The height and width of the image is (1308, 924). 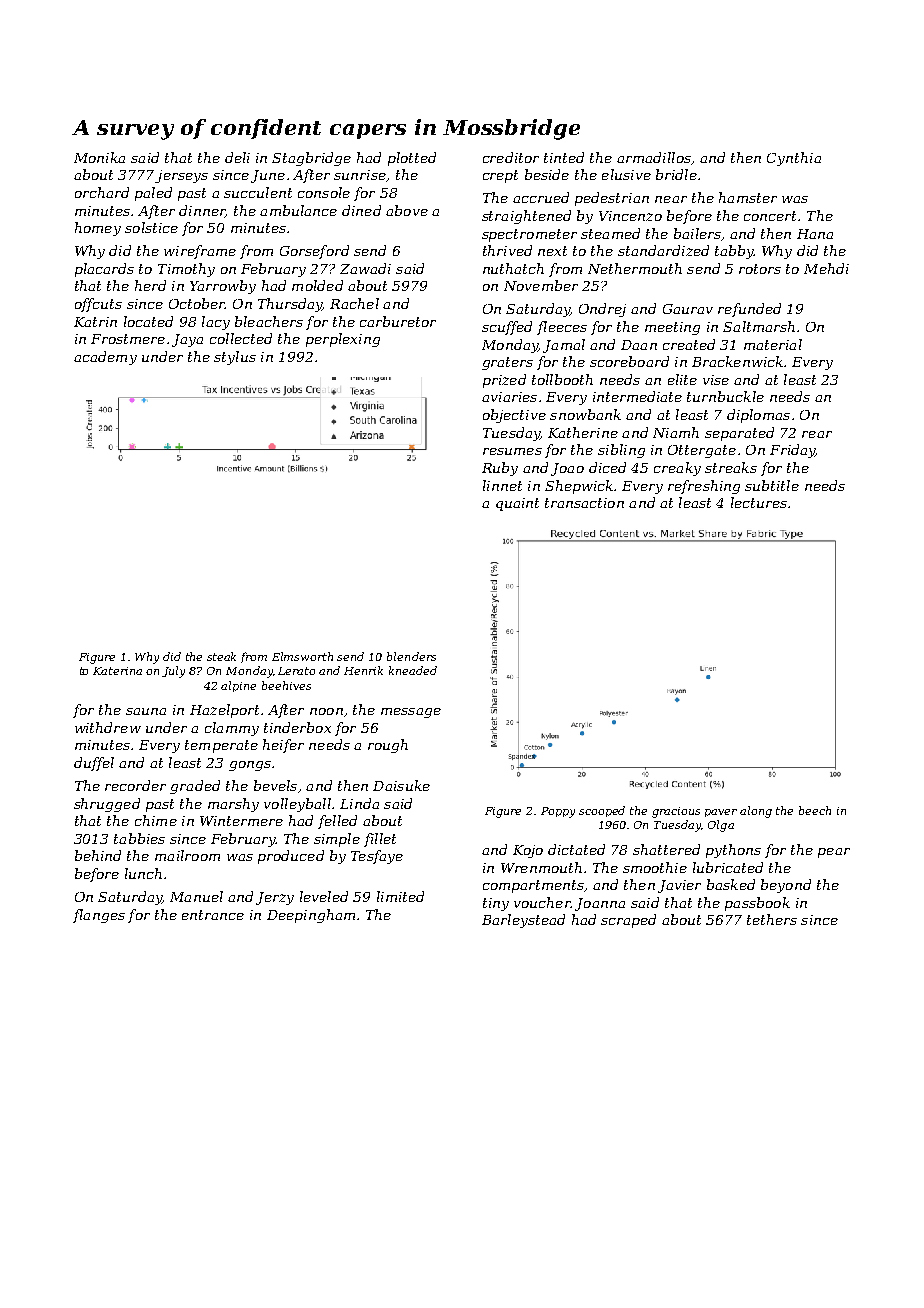 I want to click on Katerina, so click(x=117, y=671).
